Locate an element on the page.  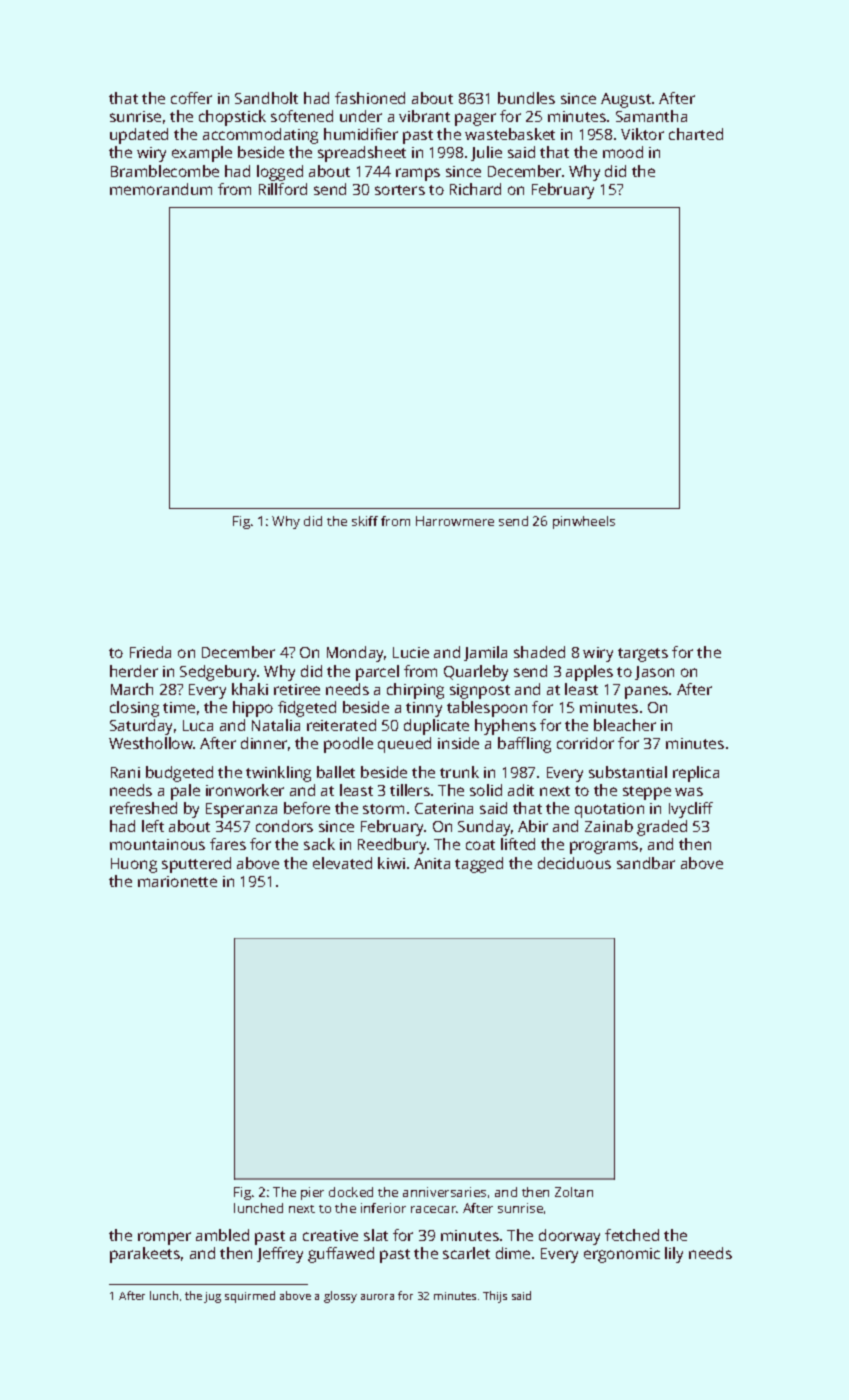
targets is located at coordinates (643, 655).
